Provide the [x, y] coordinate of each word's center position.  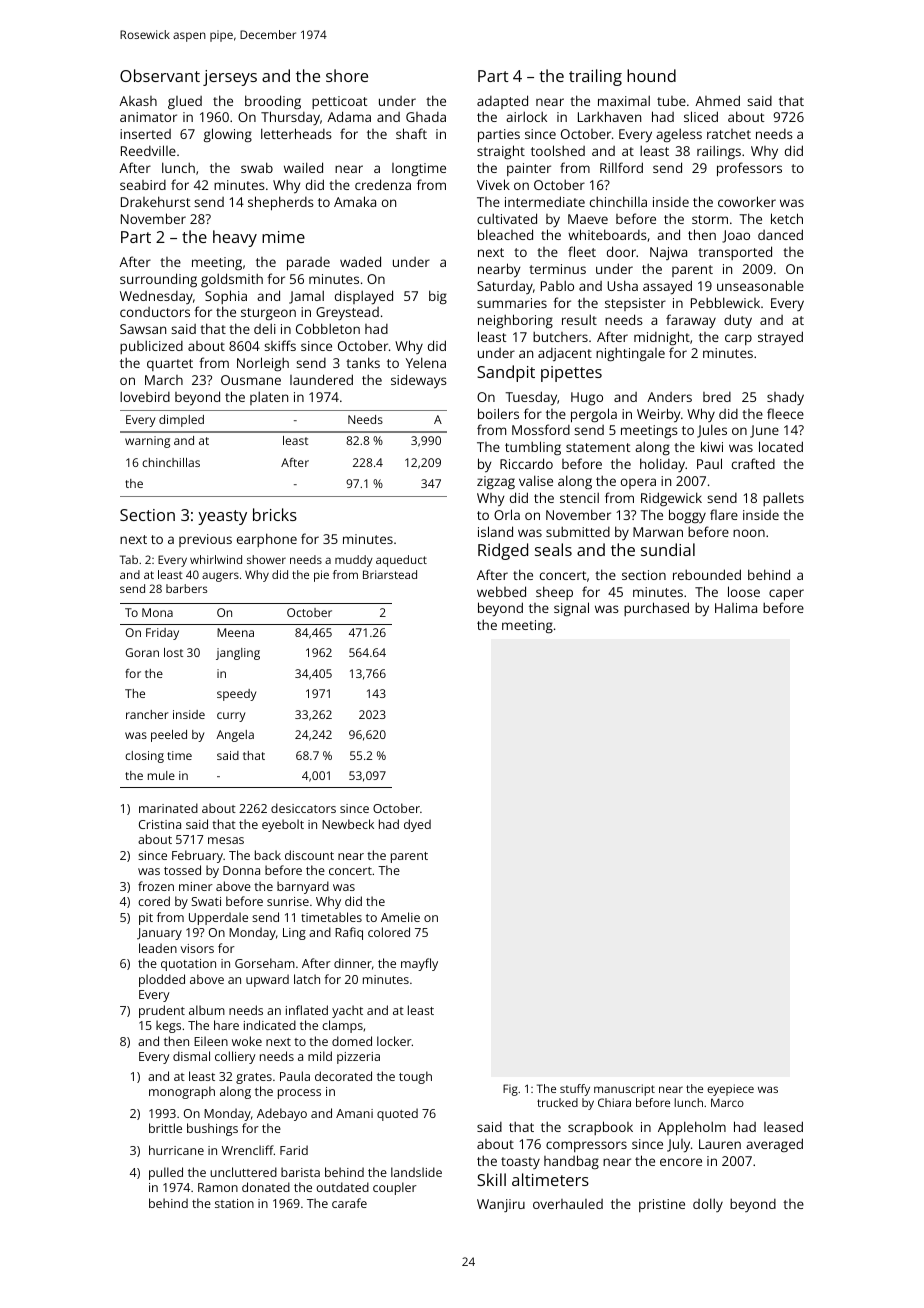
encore [681, 1162]
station [234, 1203]
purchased [656, 609]
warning [147, 442]
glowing [228, 135]
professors [749, 169]
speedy [236, 695]
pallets [783, 499]
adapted [502, 102]
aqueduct [401, 561]
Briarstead [390, 574]
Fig [510, 1090]
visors [197, 948]
